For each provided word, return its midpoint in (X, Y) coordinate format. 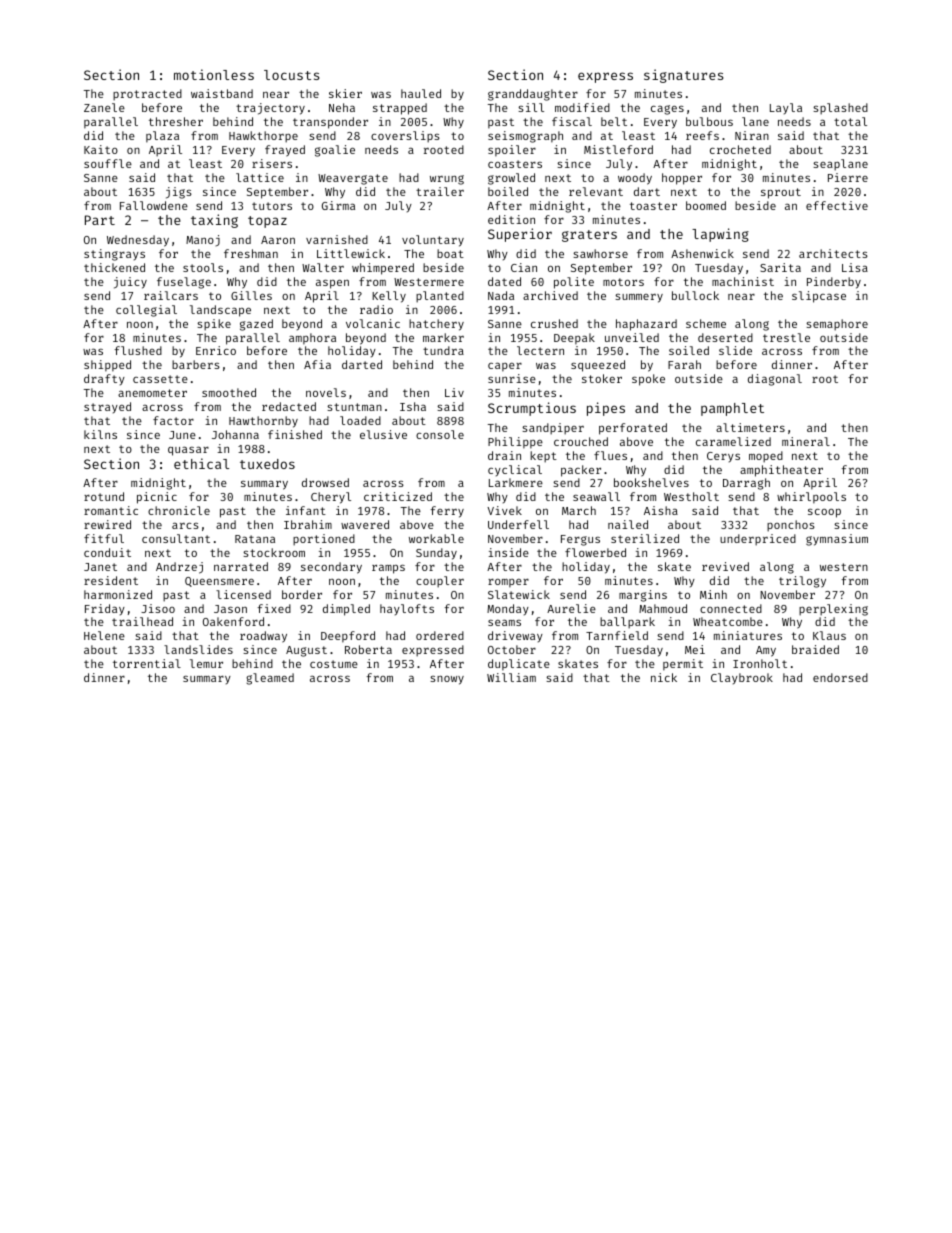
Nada (501, 295)
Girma (338, 205)
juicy (130, 283)
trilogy (802, 582)
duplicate (519, 665)
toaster (653, 206)
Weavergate (353, 179)
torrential (147, 663)
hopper (682, 179)
